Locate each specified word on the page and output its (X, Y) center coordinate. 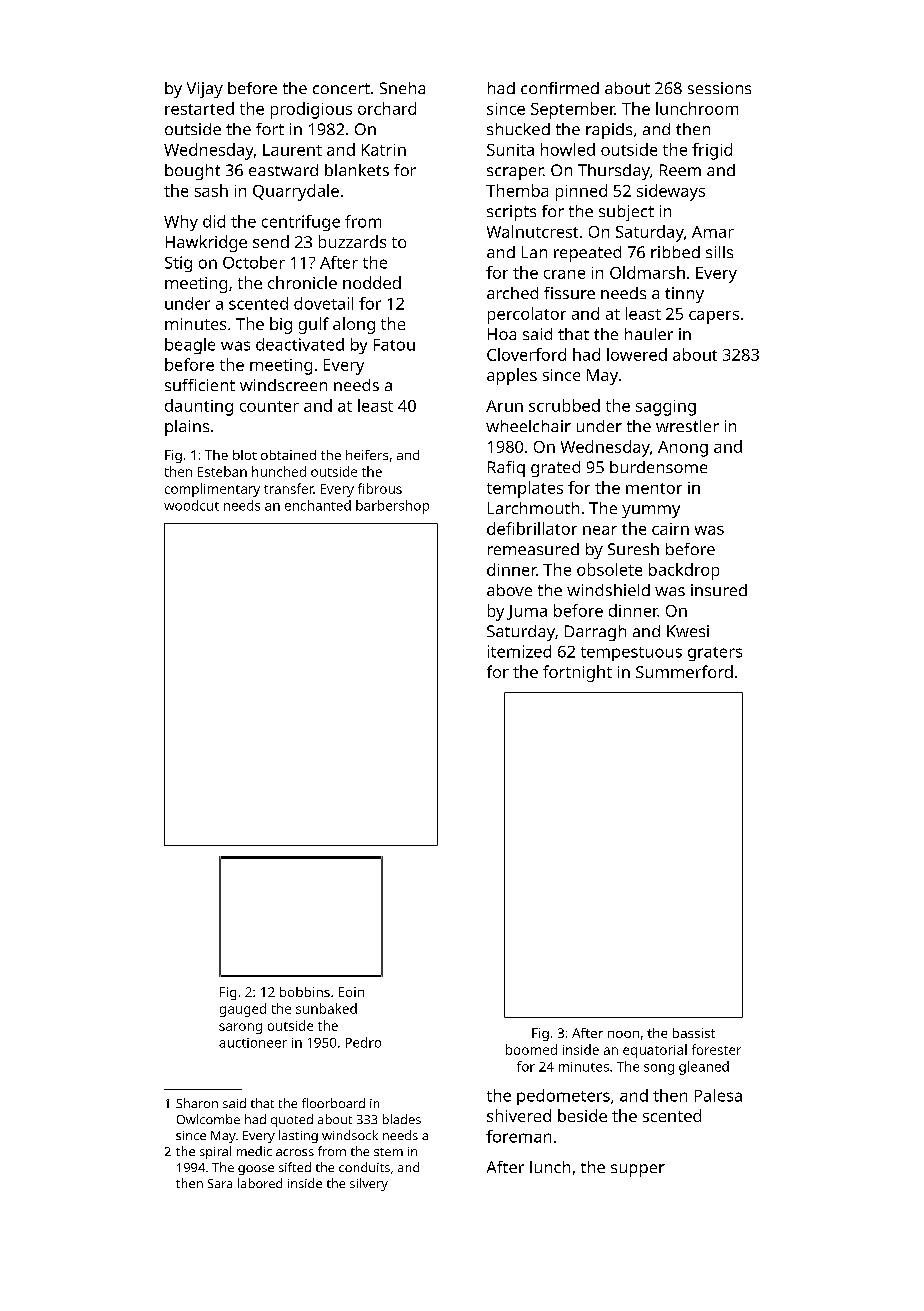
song (659, 1069)
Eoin (351, 992)
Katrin (384, 150)
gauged (243, 1010)
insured (719, 590)
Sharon (197, 1103)
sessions (719, 88)
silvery (369, 1184)
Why (181, 223)
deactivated (300, 344)
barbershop (392, 507)
